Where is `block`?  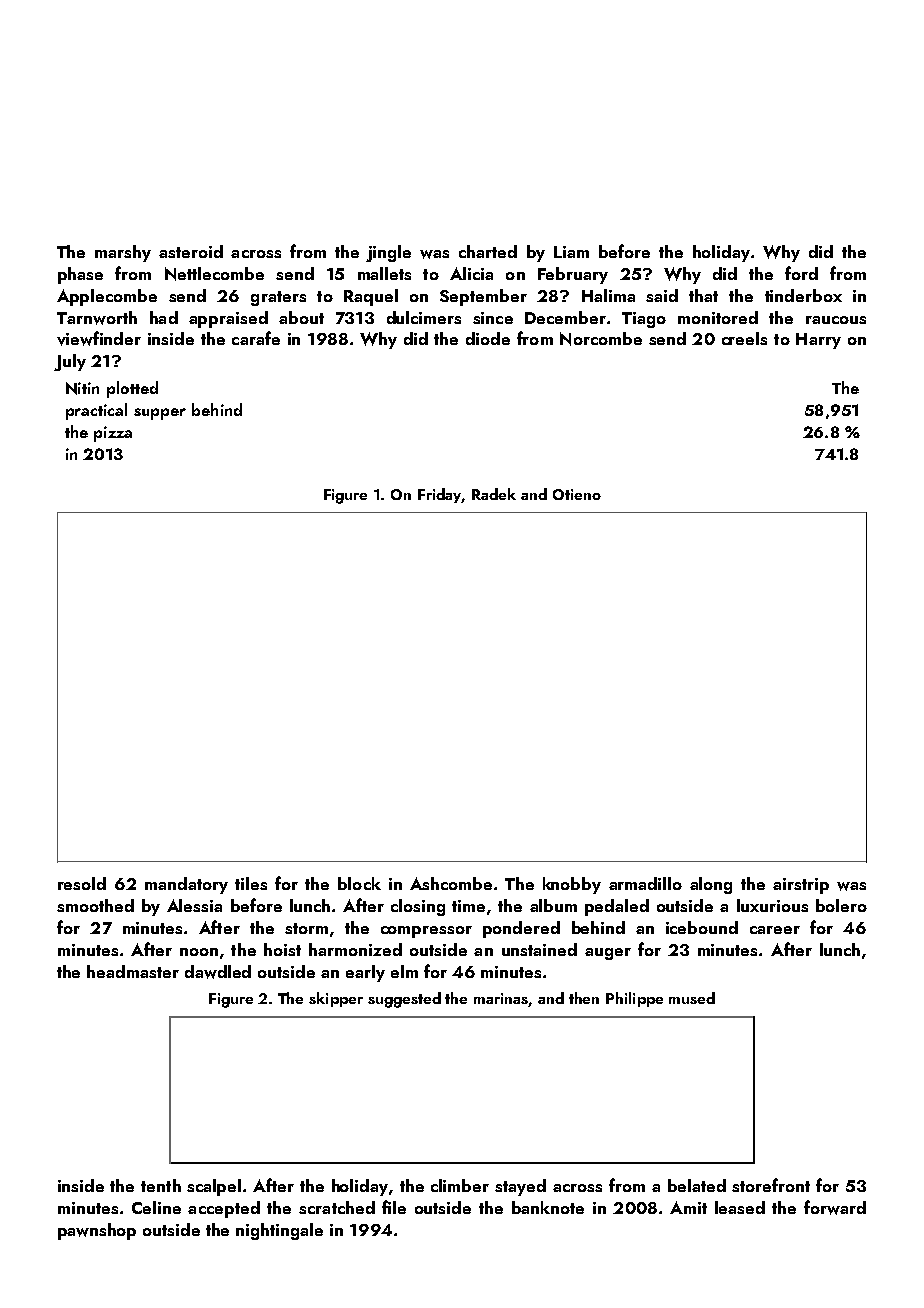 block is located at coordinates (359, 883).
